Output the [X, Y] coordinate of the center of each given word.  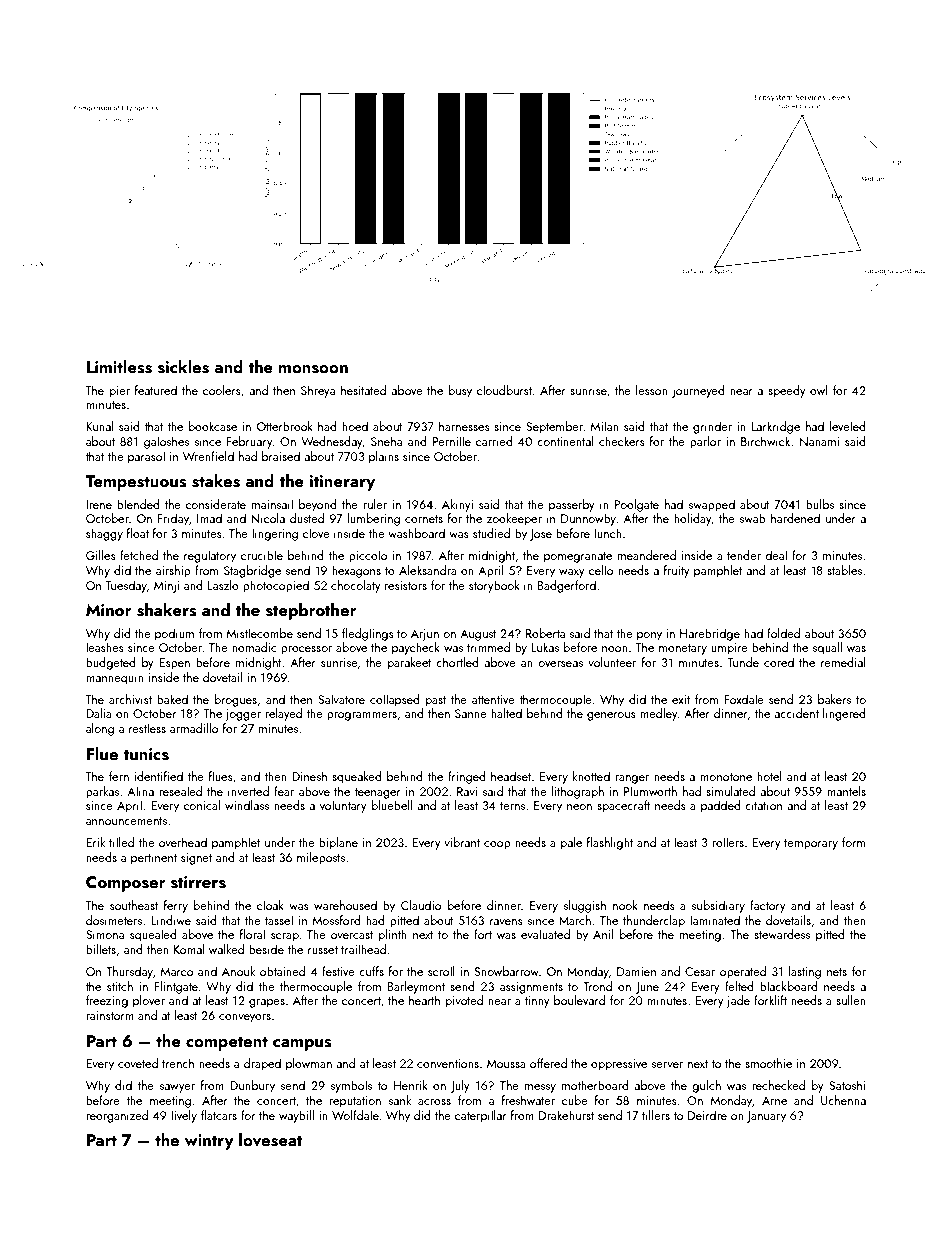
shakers [167, 610]
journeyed [698, 391]
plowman [309, 1064]
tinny [537, 1002]
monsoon [313, 369]
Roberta [545, 633]
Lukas [545, 647]
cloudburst [504, 390]
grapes [267, 1003]
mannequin [115, 679]
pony [649, 636]
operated [743, 972]
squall [827, 648]
